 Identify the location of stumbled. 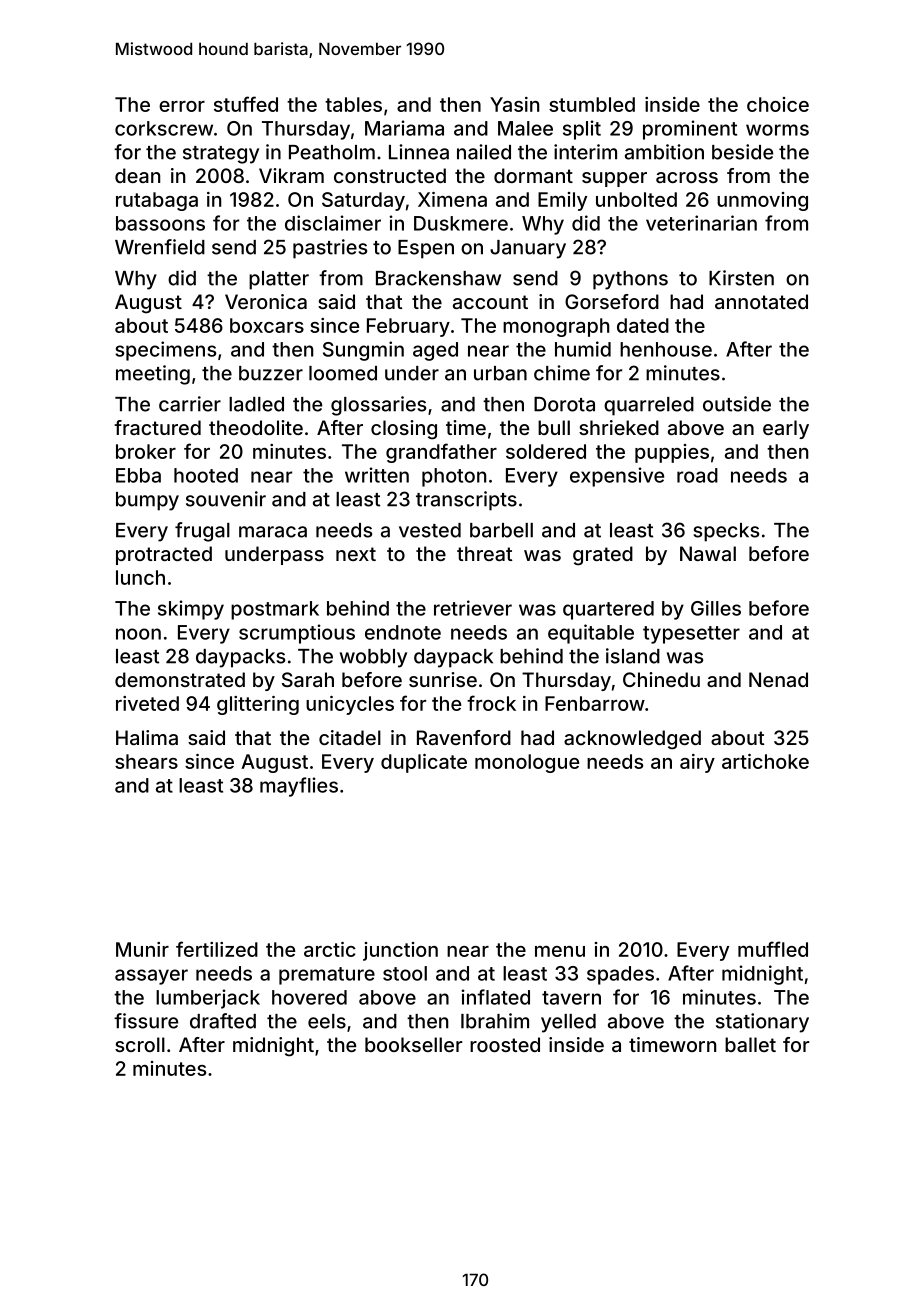
(592, 104).
